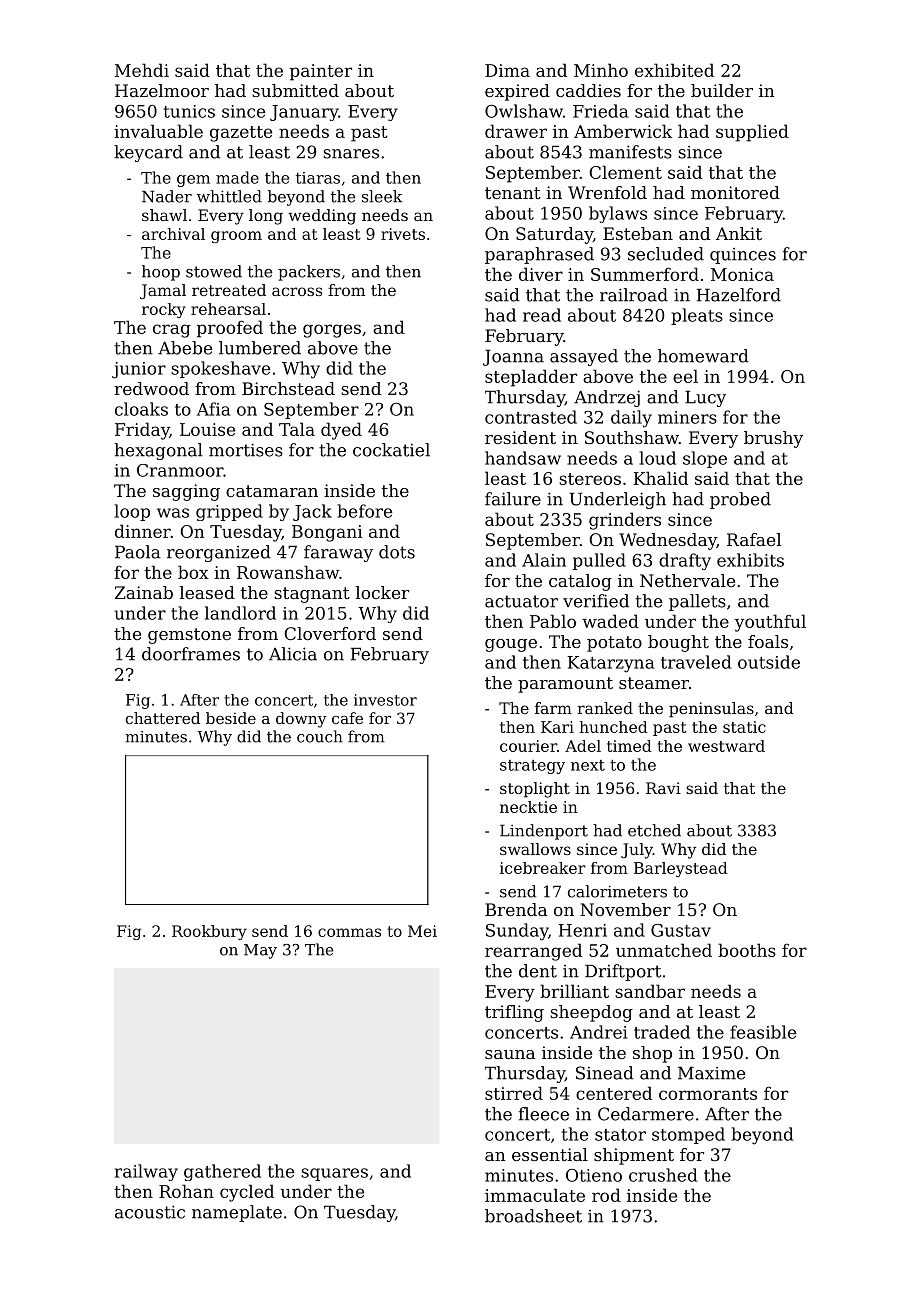  What do you see at coordinates (663, 1175) in the screenshot?
I see `crushed` at bounding box center [663, 1175].
